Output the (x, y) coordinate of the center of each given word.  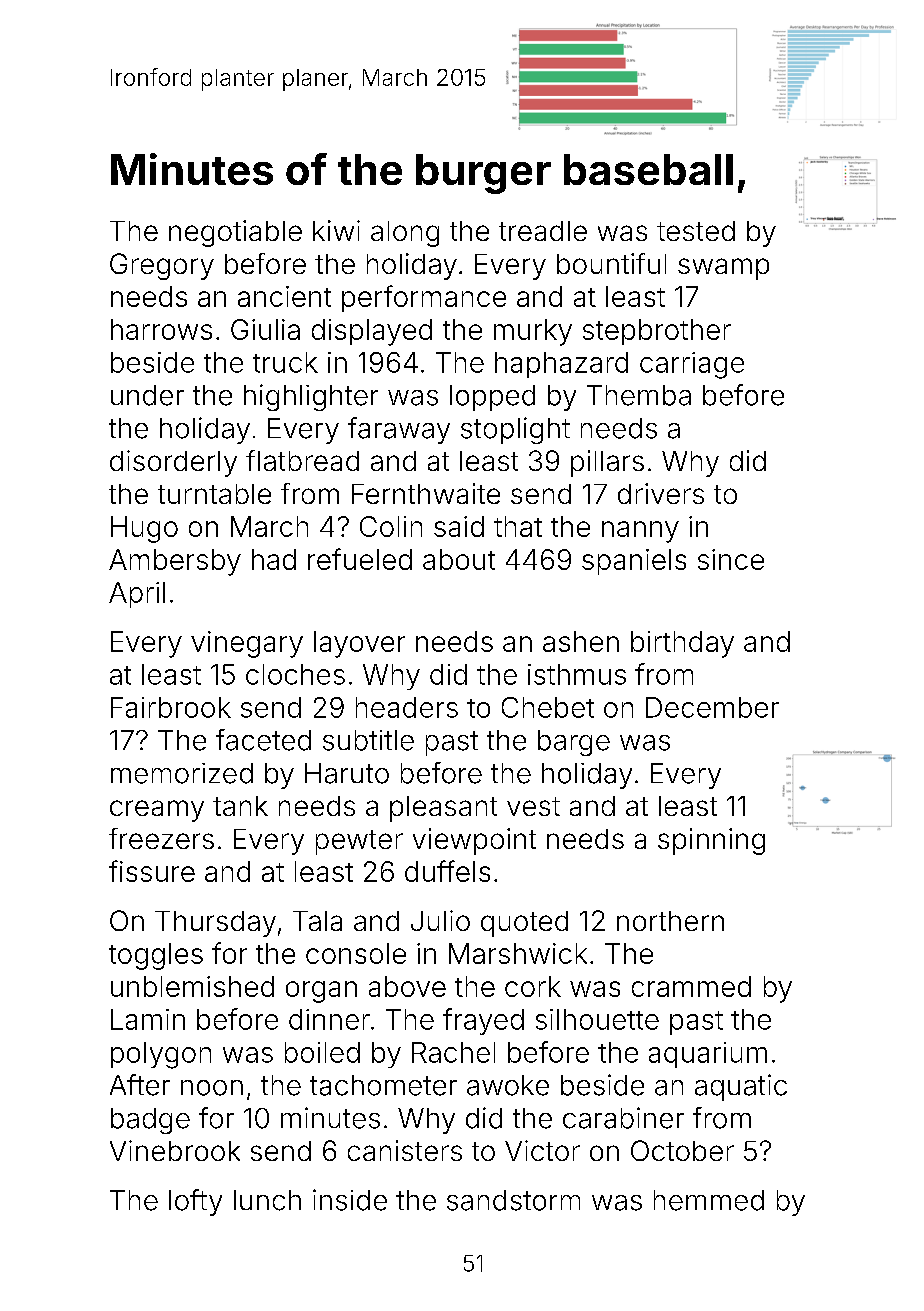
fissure (152, 871)
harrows (161, 329)
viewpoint (474, 841)
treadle (543, 231)
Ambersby (175, 562)
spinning (711, 841)
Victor (542, 1150)
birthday (682, 644)
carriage (692, 365)
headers (407, 707)
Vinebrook (175, 1150)
